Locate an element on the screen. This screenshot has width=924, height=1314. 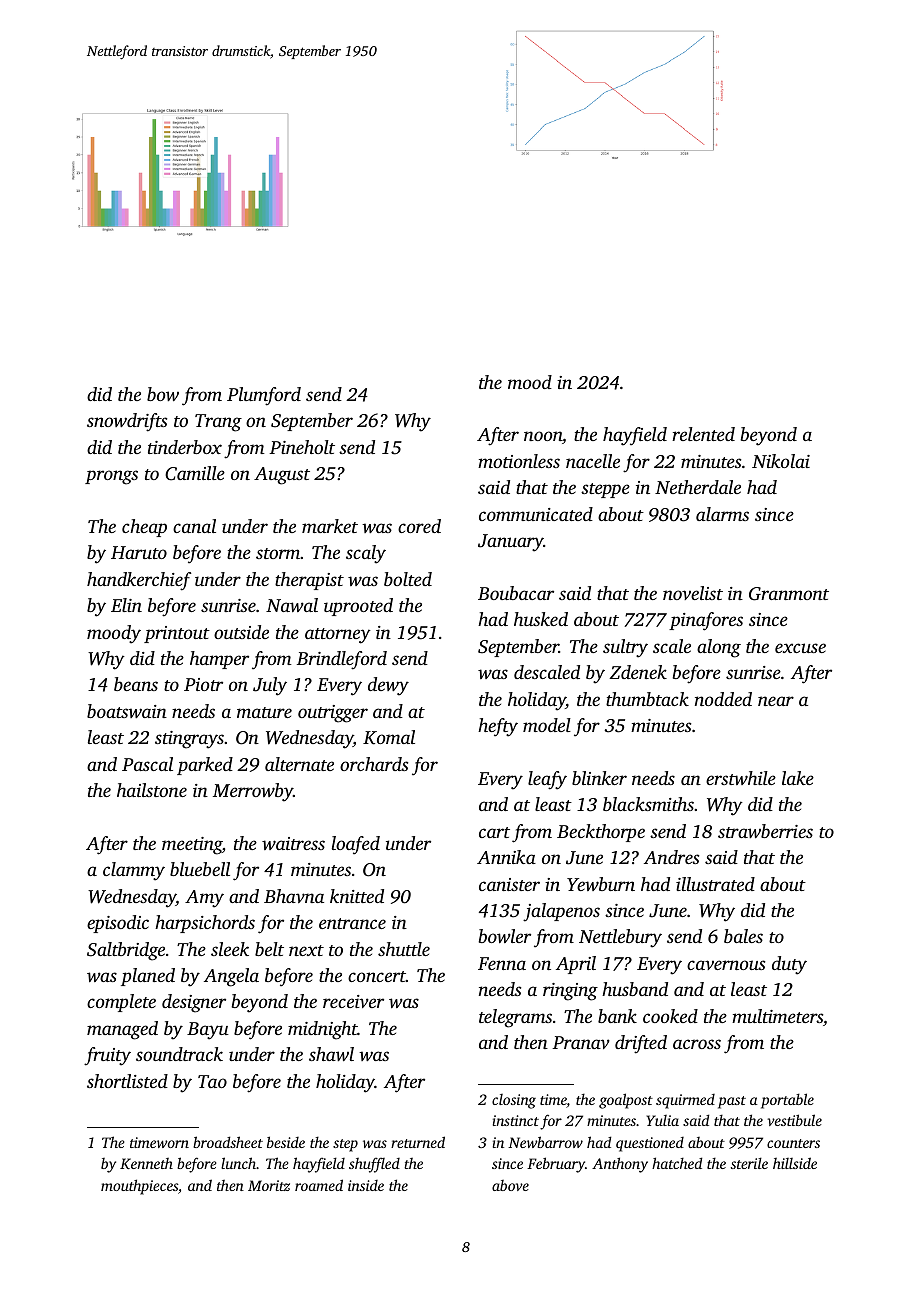
snowdrifts is located at coordinates (127, 422).
